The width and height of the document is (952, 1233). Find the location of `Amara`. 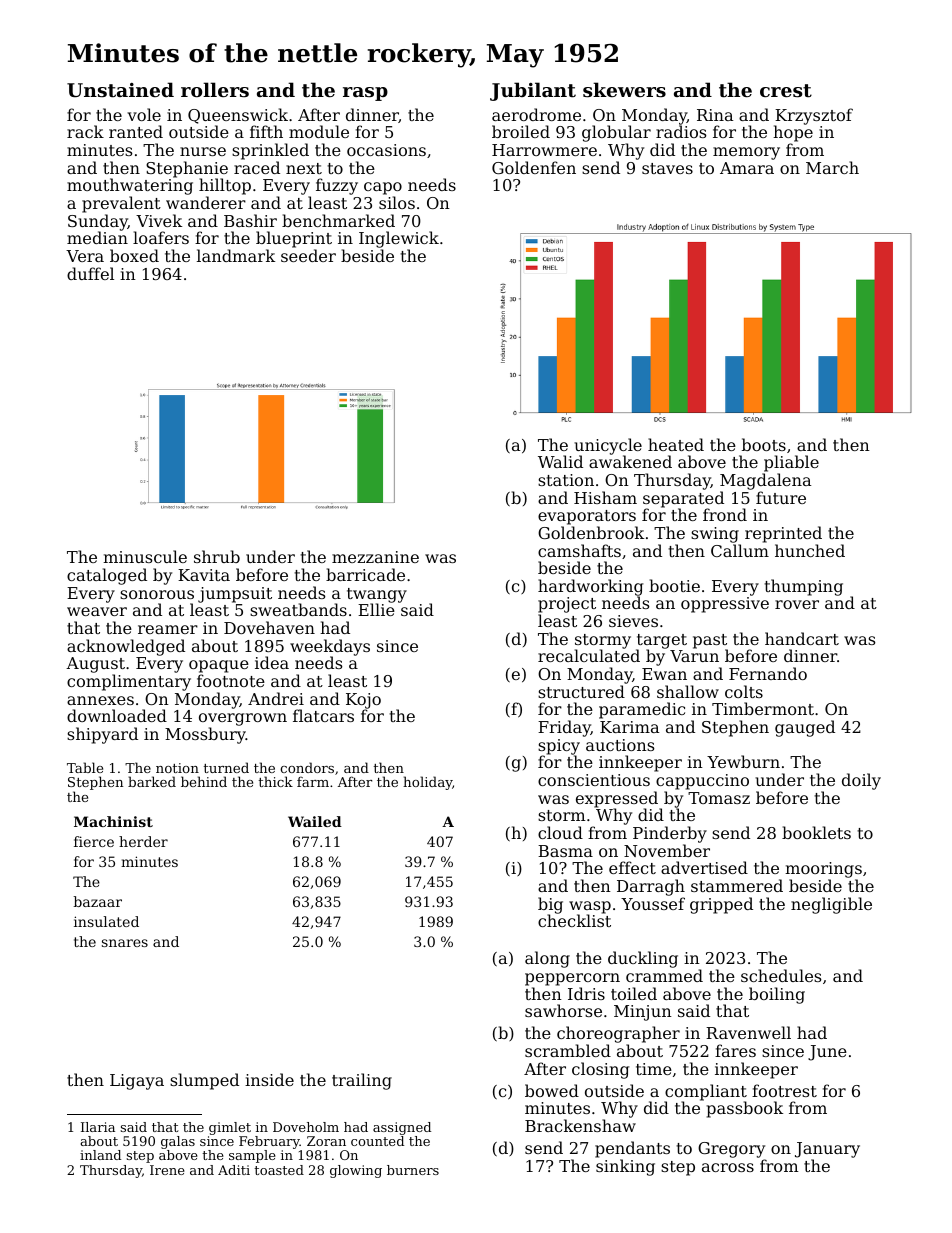

Amara is located at coordinates (747, 168).
